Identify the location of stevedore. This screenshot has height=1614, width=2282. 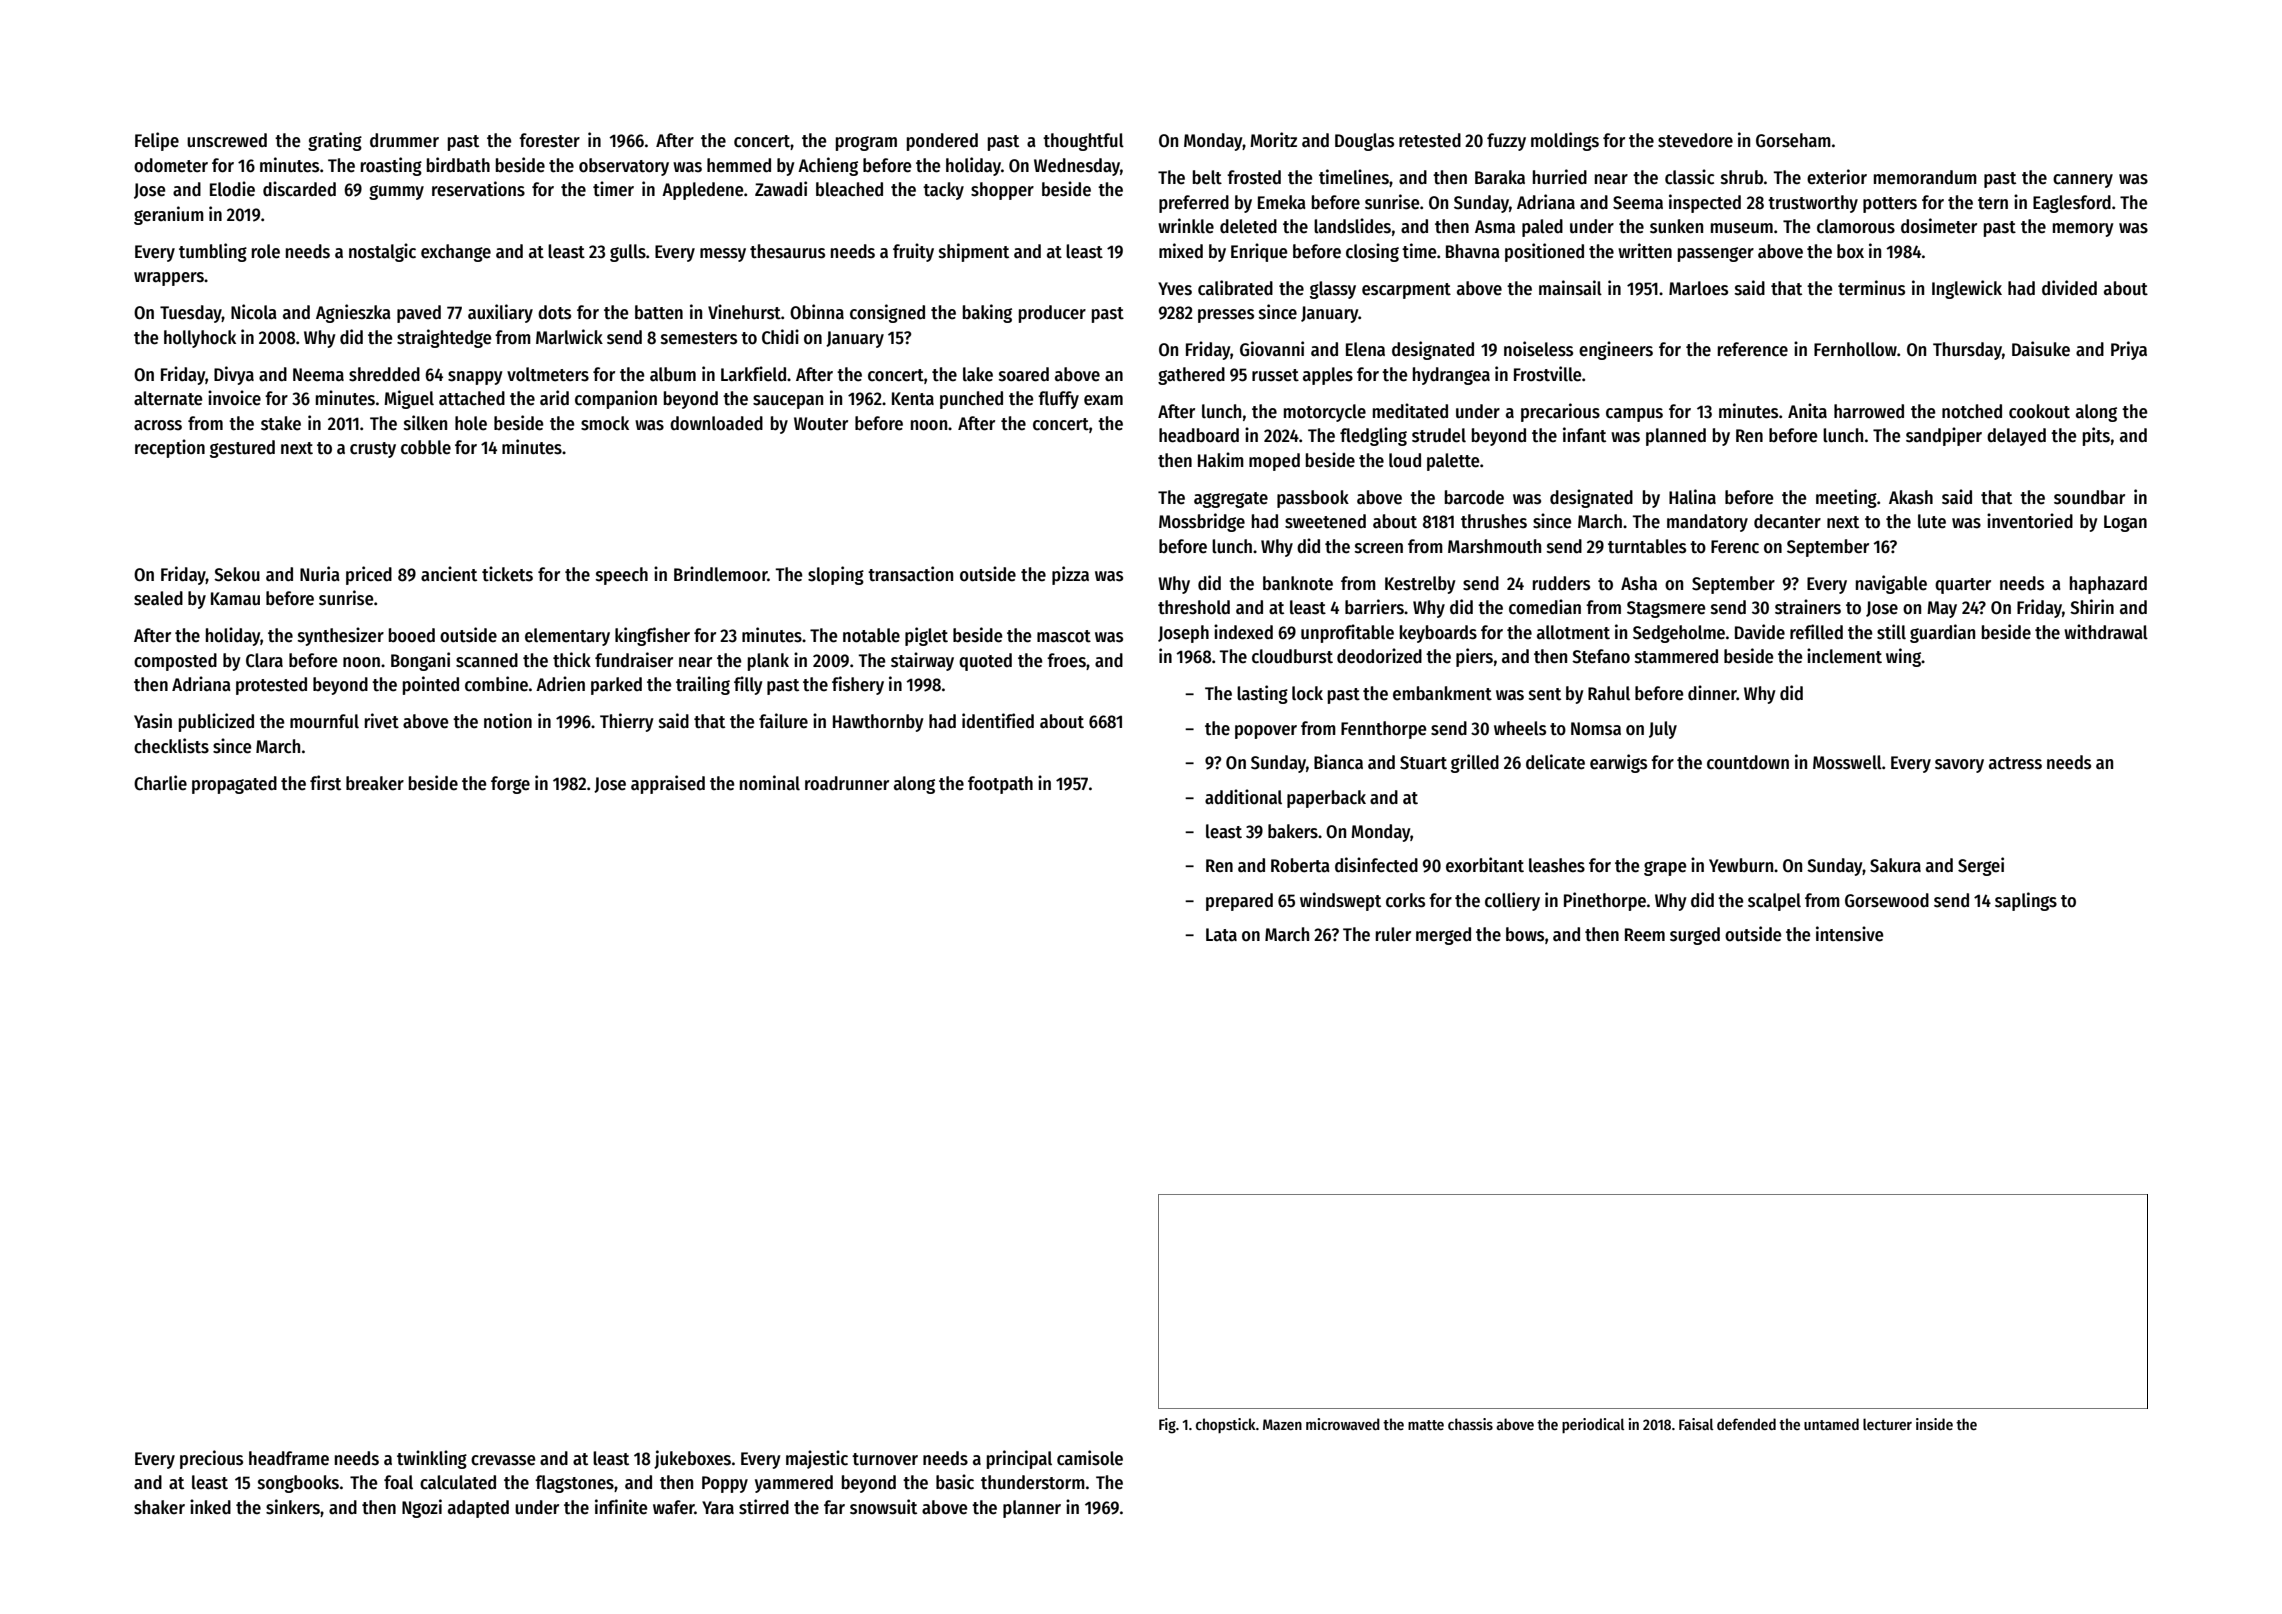
(1695, 140).
